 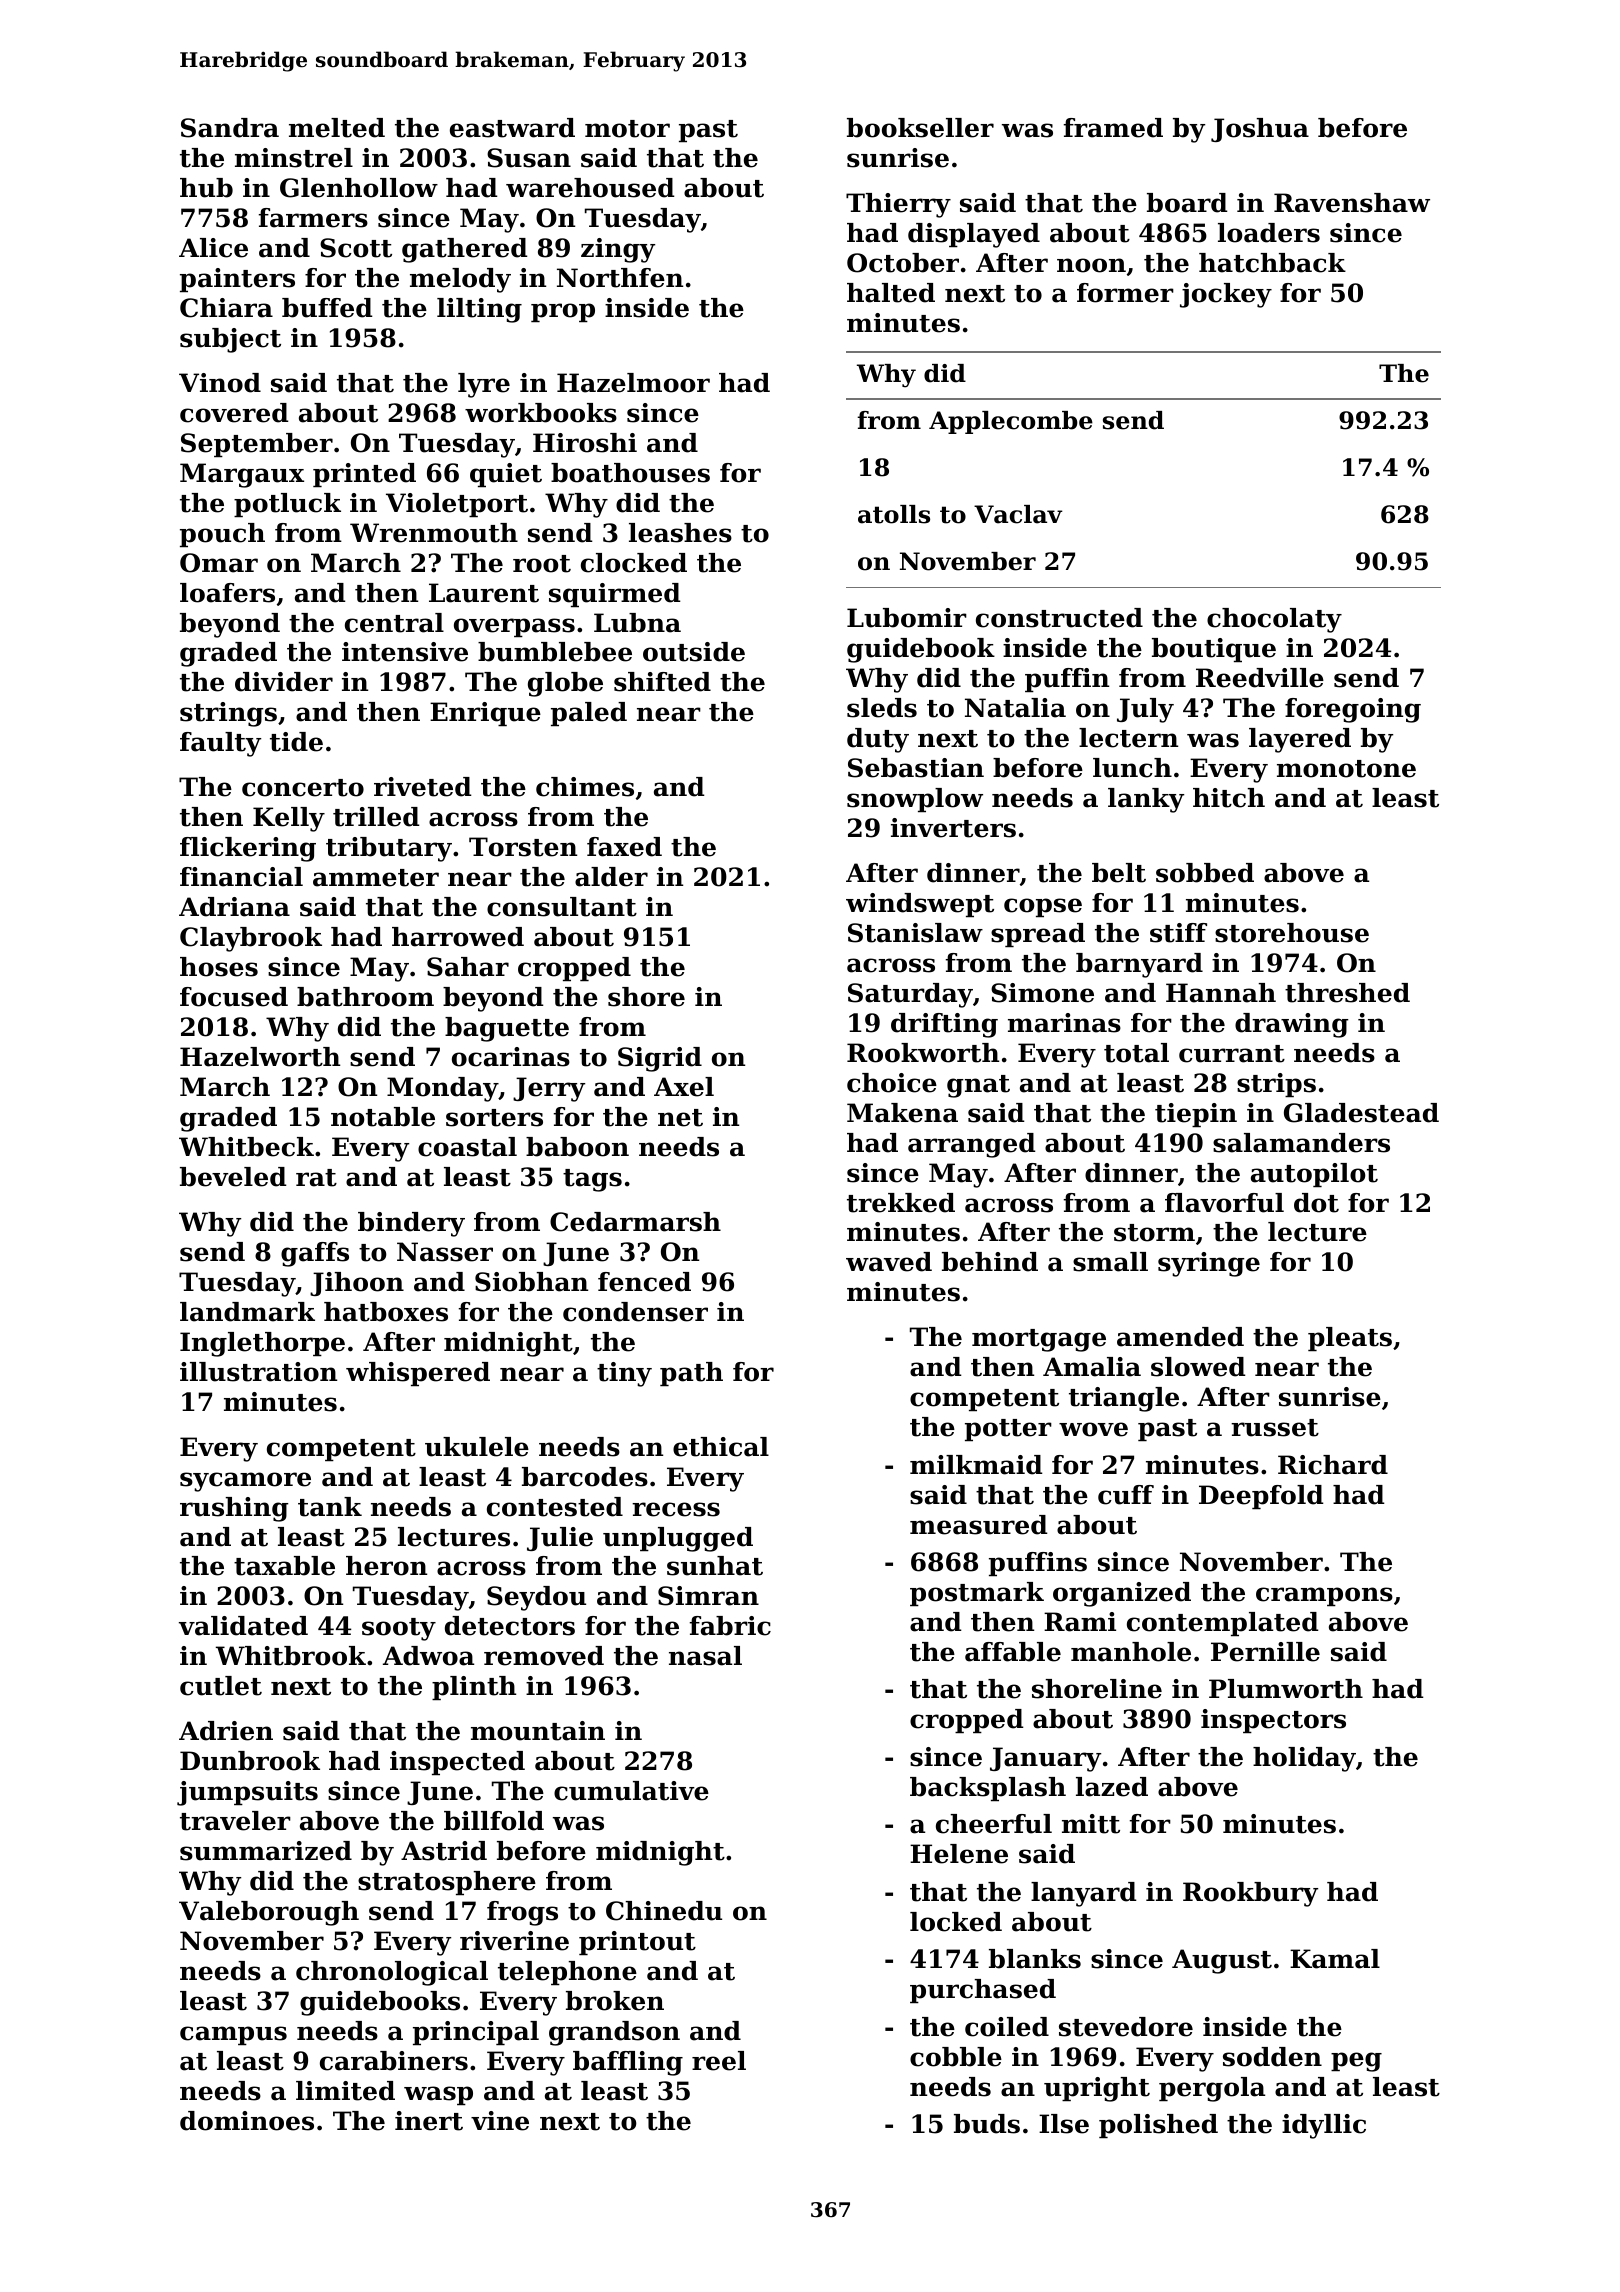 I want to click on chocolaty, so click(x=1274, y=620).
